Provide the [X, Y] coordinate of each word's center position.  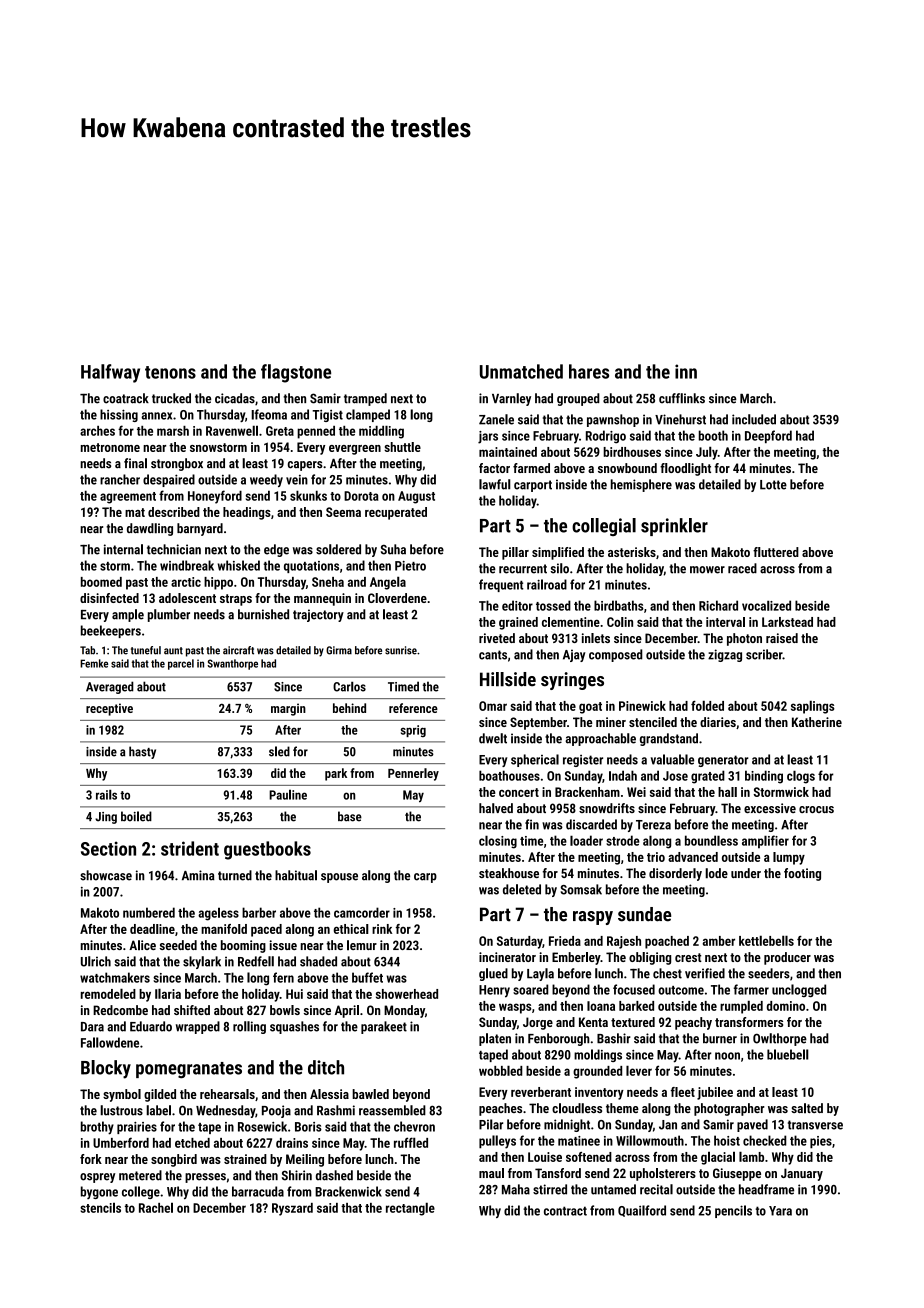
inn [686, 371]
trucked [171, 398]
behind [349, 708]
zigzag [725, 655]
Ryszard [292, 1209]
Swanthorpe [232, 664]
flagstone [296, 373]
